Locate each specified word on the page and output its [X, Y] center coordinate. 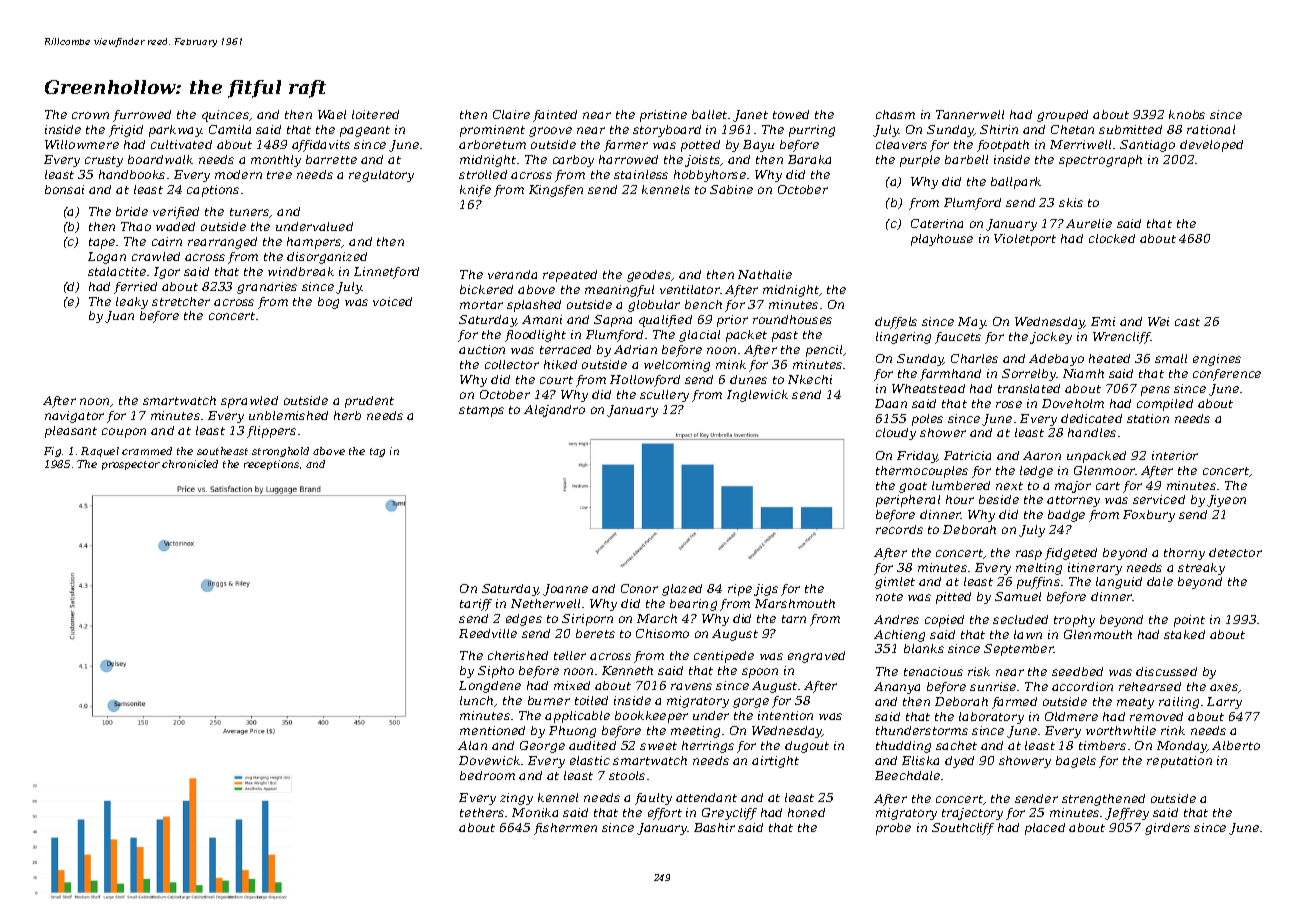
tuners [250, 213]
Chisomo [662, 633]
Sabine [731, 189]
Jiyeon [1226, 501]
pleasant [71, 432]
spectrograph [1100, 161]
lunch [476, 700]
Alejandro [554, 411]
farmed [1014, 703]
